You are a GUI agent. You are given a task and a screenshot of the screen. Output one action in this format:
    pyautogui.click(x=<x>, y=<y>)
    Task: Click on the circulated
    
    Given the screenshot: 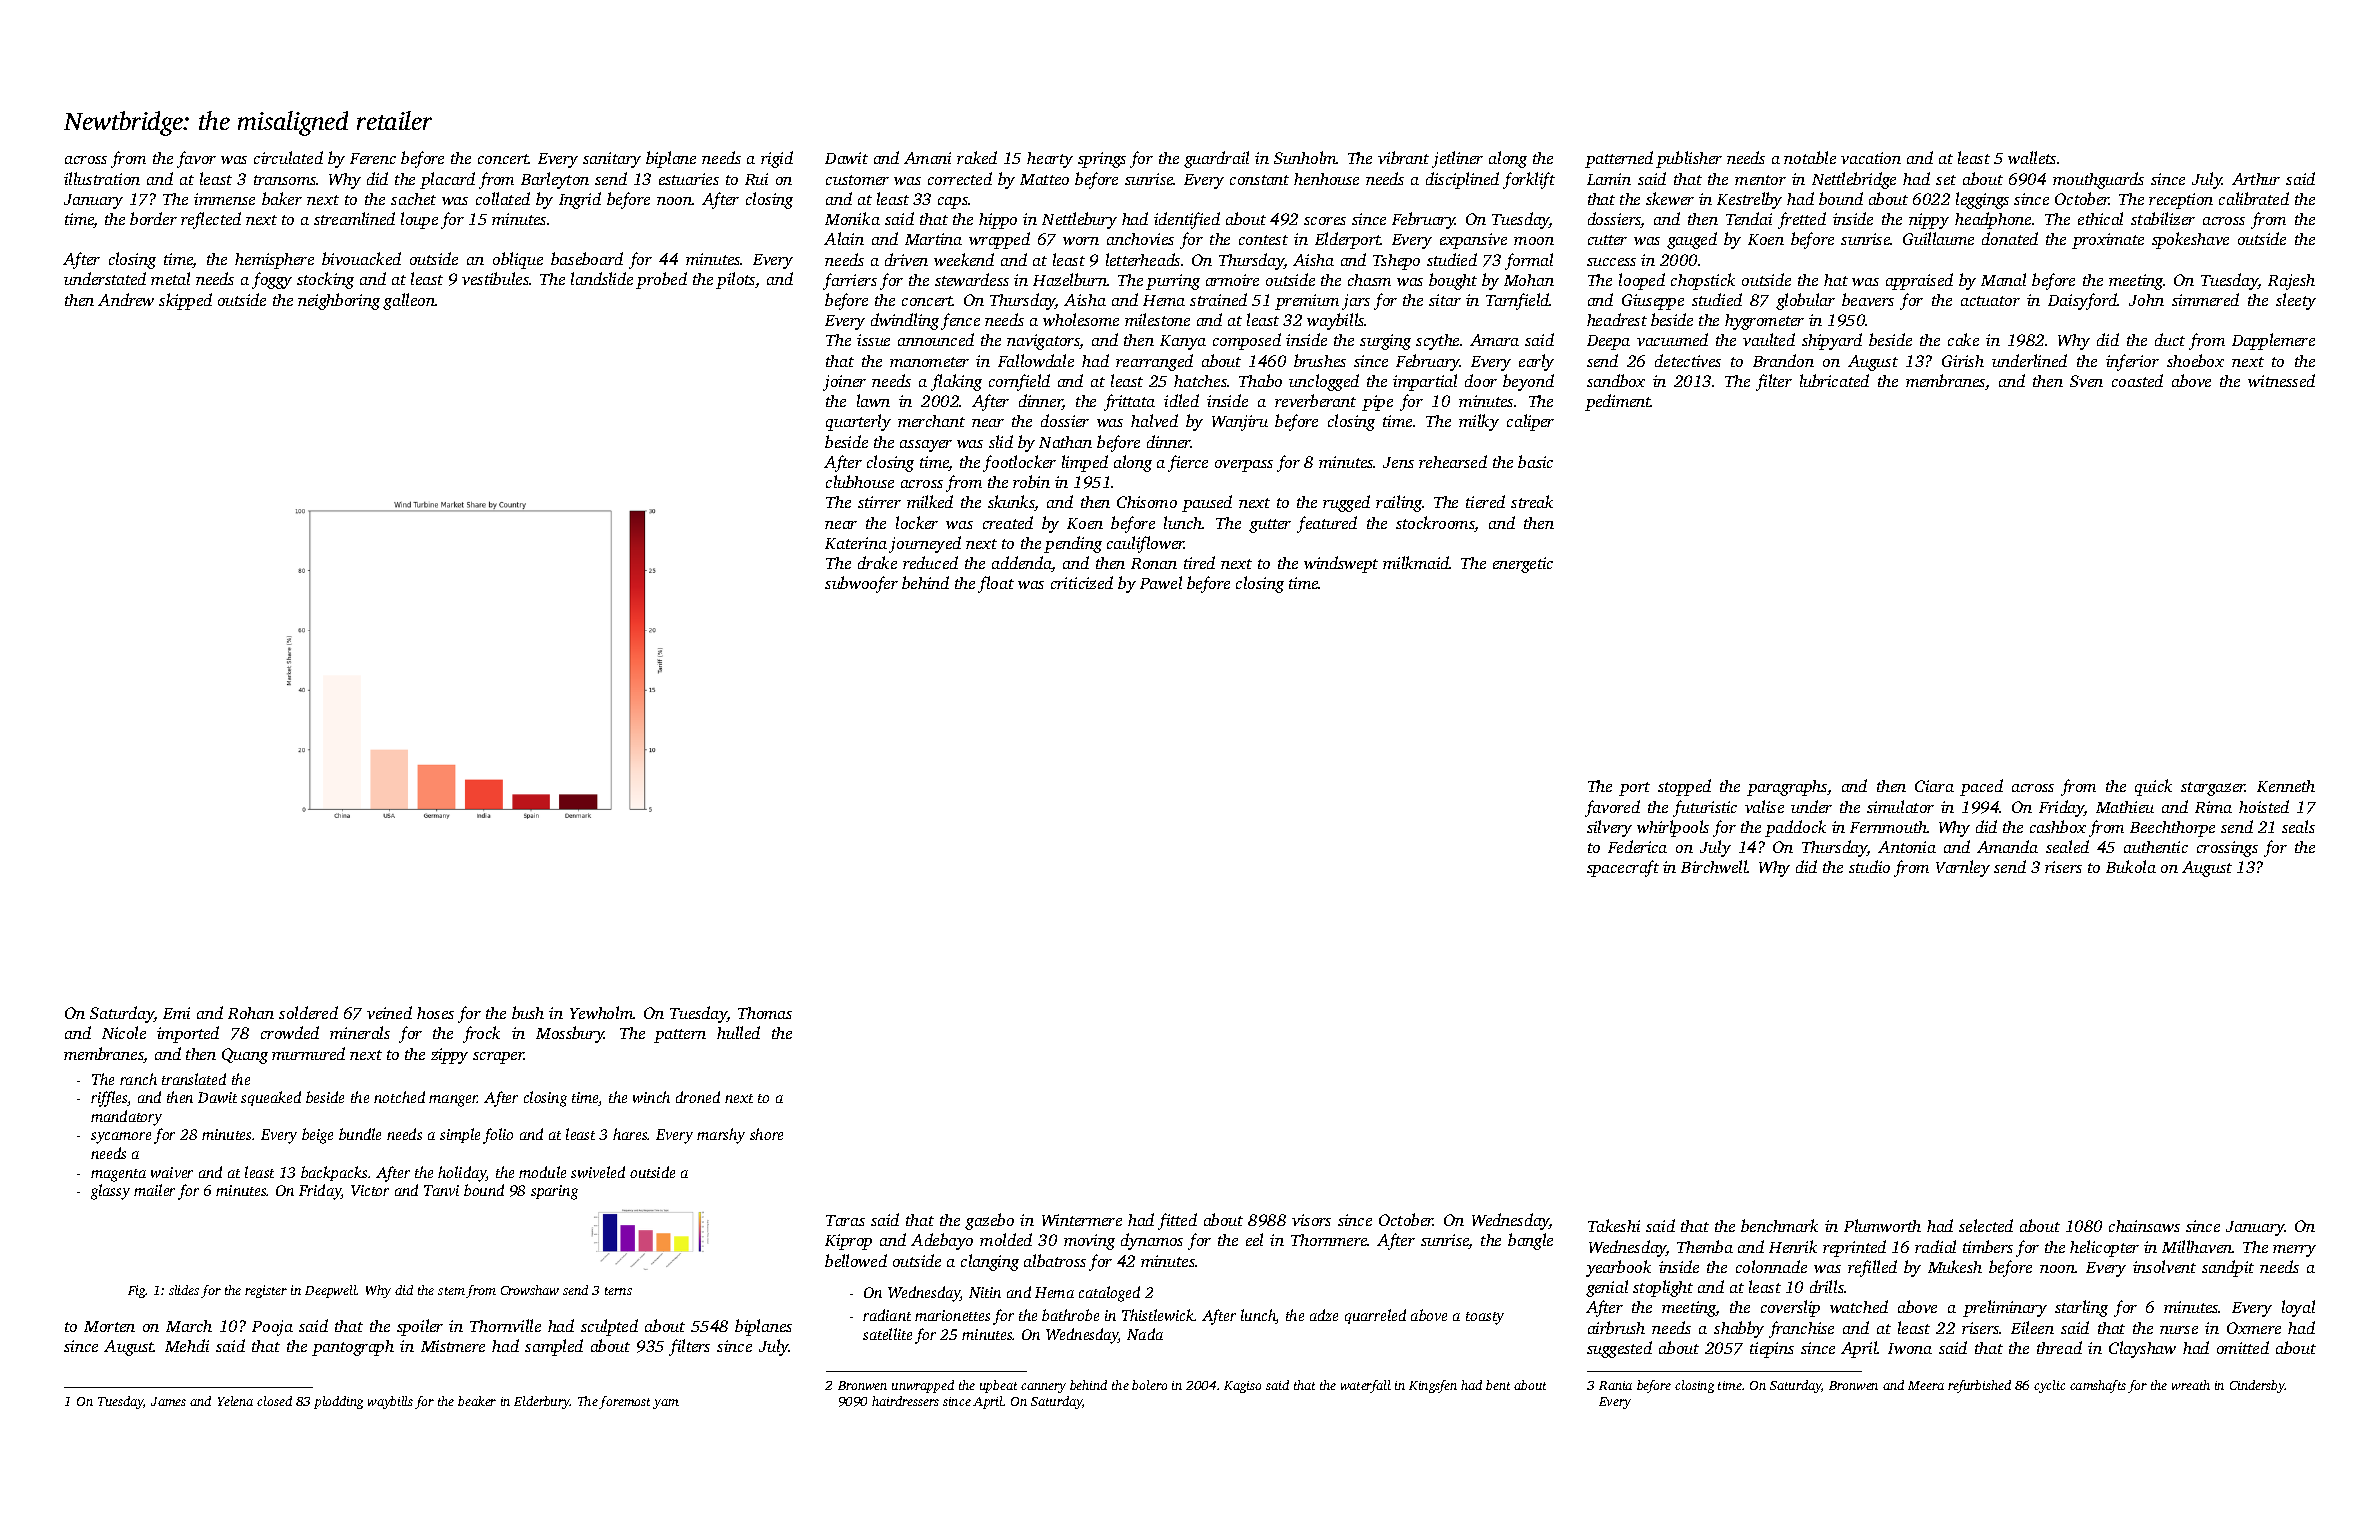 What is the action you would take?
    pyautogui.click(x=288, y=157)
